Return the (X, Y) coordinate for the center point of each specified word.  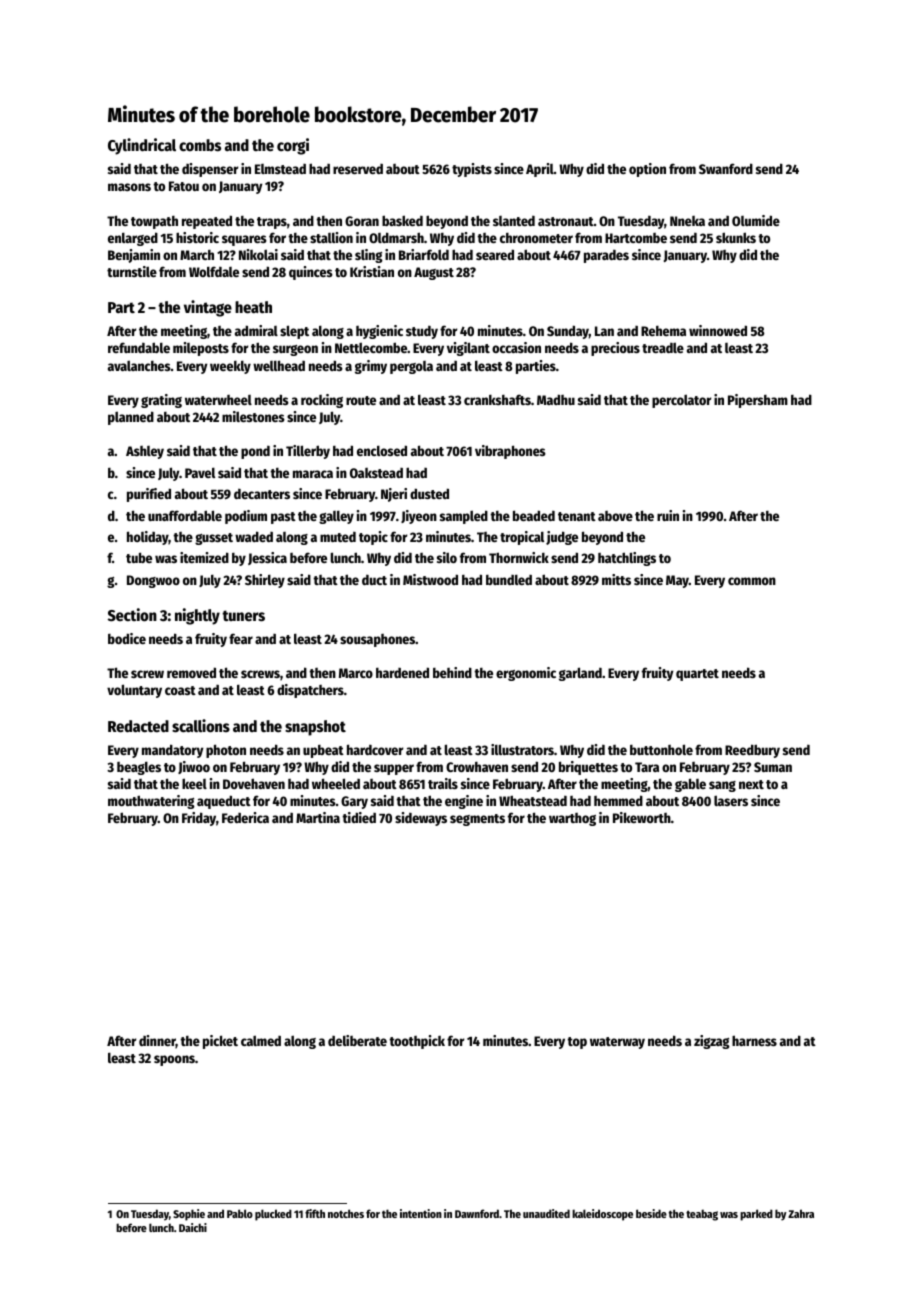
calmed (261, 1040)
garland (580, 674)
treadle (663, 347)
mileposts (201, 349)
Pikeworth (642, 817)
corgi (293, 146)
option (647, 170)
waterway (617, 1043)
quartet (697, 675)
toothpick (417, 1042)
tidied (359, 817)
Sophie (189, 1215)
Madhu (556, 399)
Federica (245, 817)
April (540, 170)
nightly (197, 616)
